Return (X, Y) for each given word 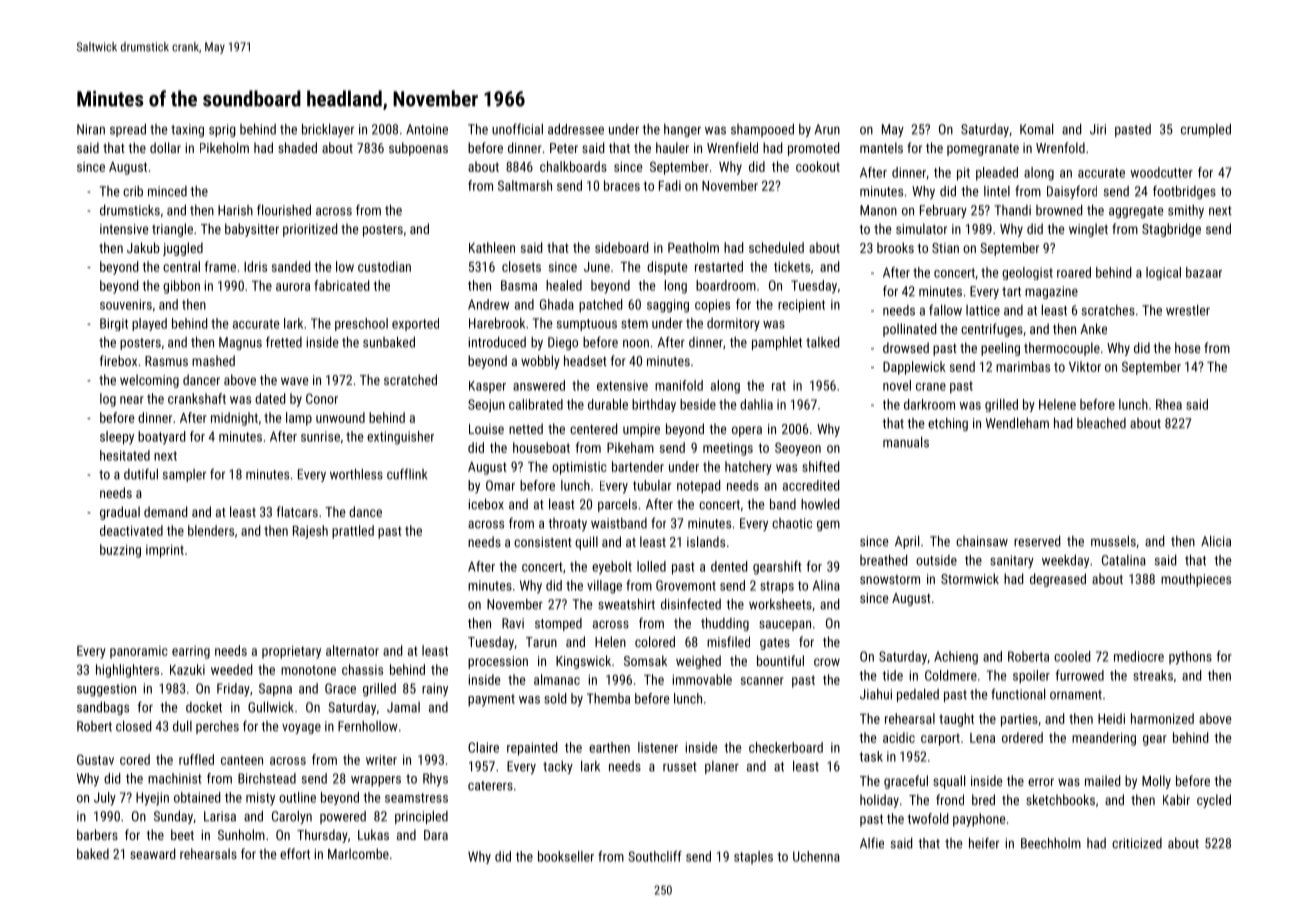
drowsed (906, 347)
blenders (211, 530)
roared (1074, 272)
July (105, 799)
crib (133, 191)
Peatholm (693, 247)
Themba (608, 698)
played (149, 324)
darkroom (929, 404)
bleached (1101, 423)
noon (636, 344)
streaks (1153, 675)
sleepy (117, 438)
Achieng (956, 658)
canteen (242, 760)
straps (777, 587)
